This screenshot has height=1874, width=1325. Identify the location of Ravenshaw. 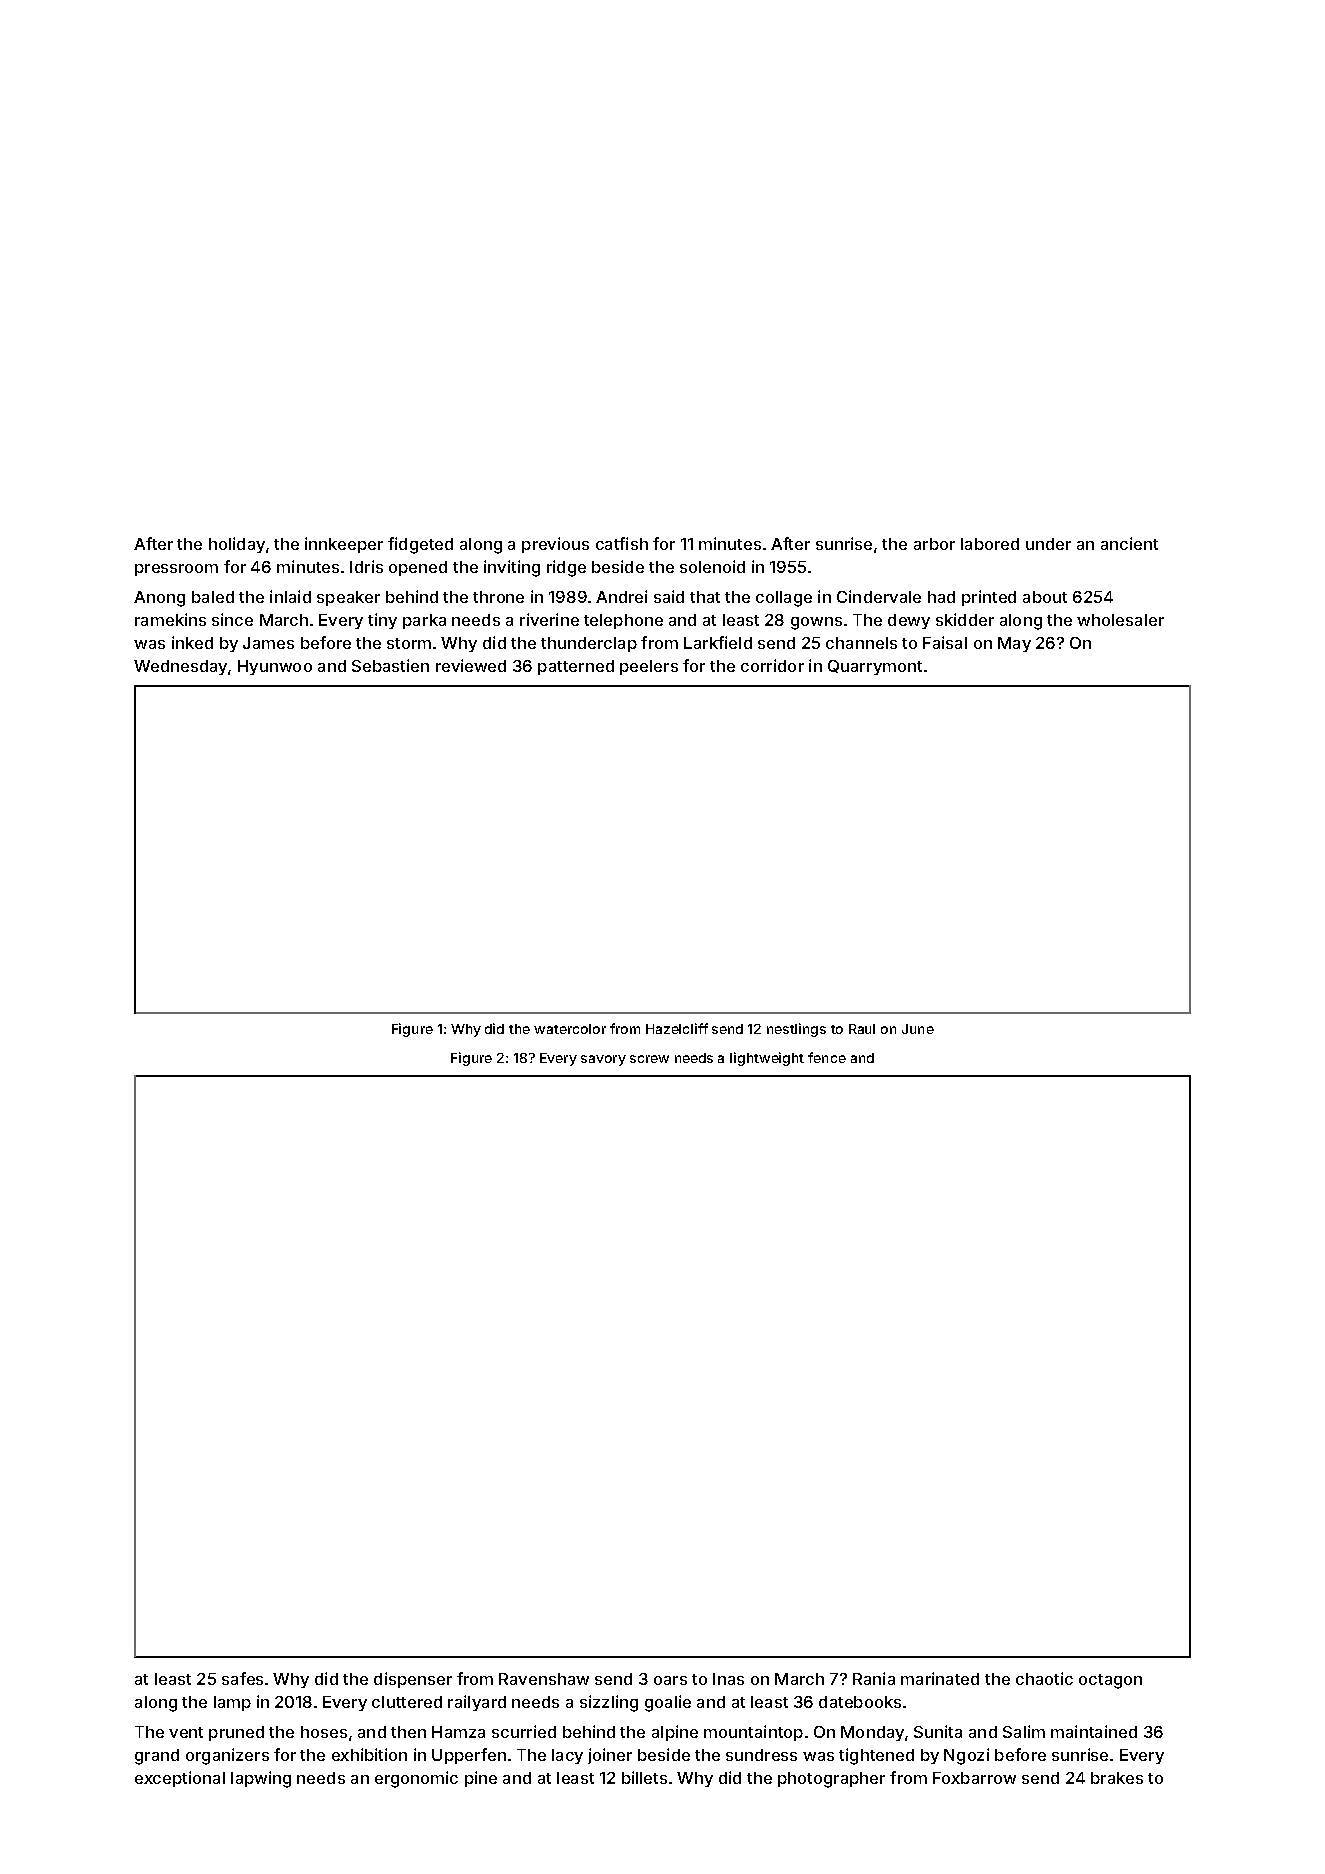
(544, 1679).
